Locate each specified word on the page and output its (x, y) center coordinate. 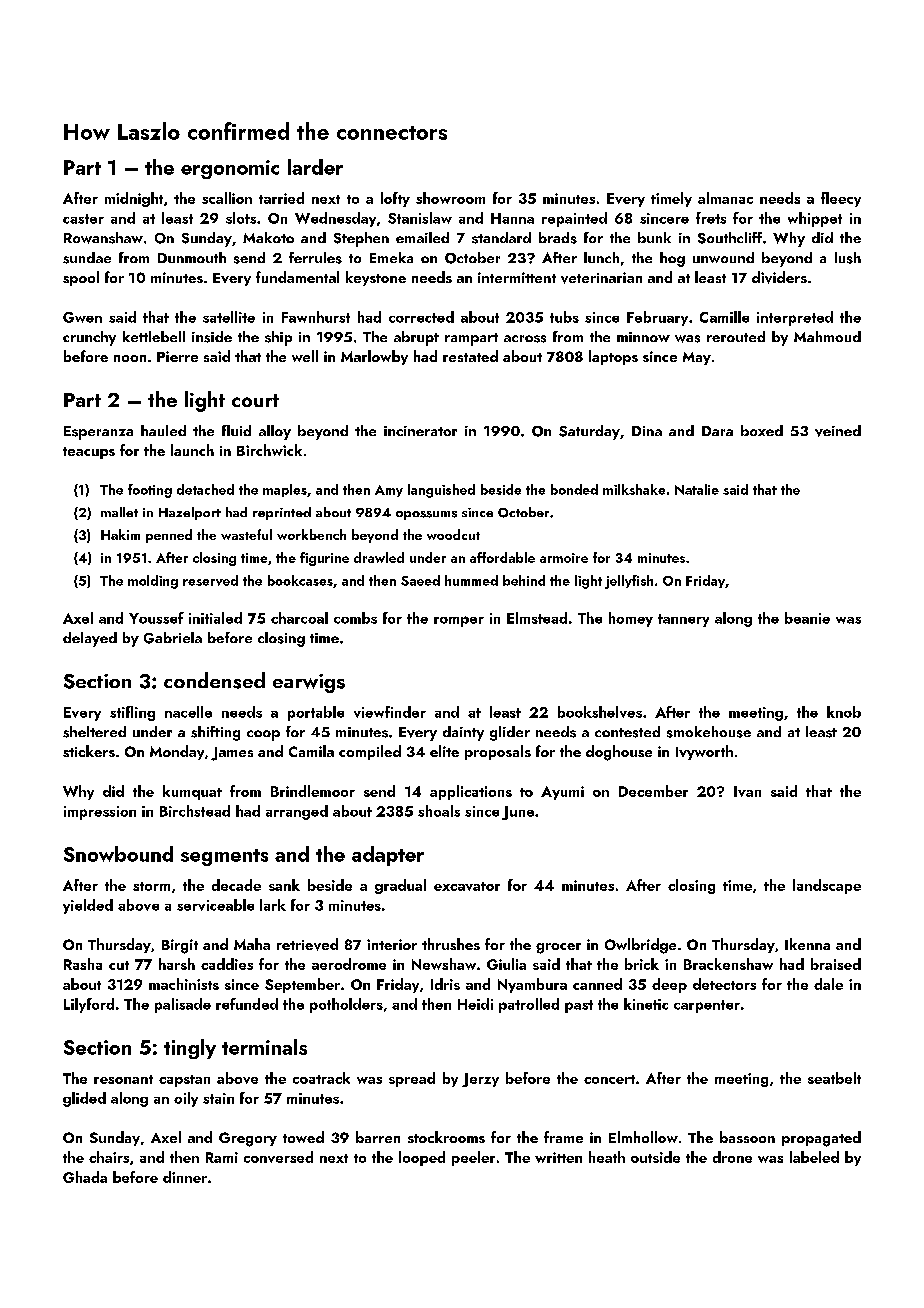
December (653, 791)
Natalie (697, 489)
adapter (388, 856)
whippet (815, 219)
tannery (683, 620)
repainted (574, 219)
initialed (215, 618)
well (305, 356)
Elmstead (537, 618)
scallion (227, 198)
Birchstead (195, 811)
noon (130, 358)
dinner (185, 1177)
